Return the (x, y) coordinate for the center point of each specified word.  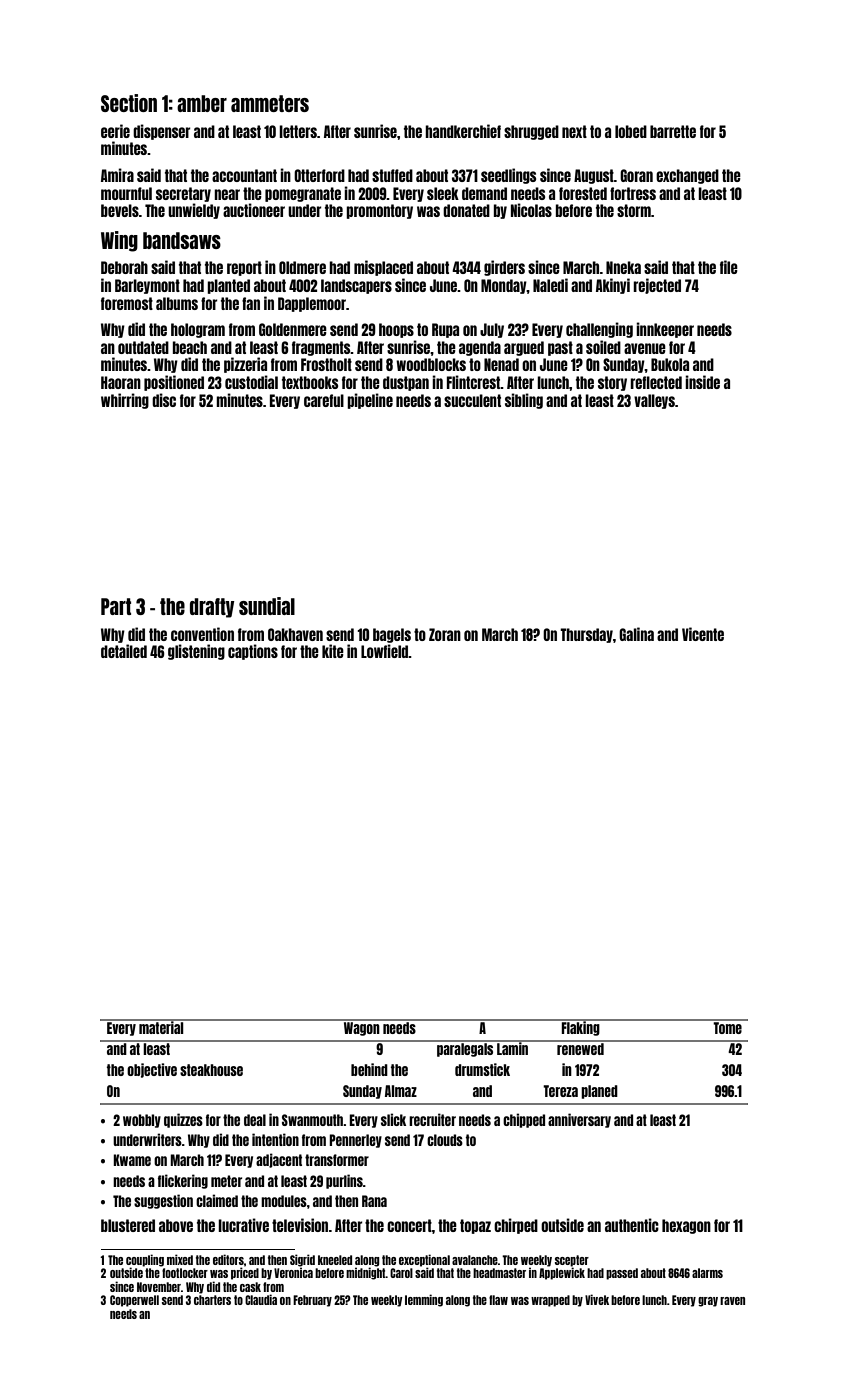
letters (298, 131)
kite (333, 651)
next (574, 131)
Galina (636, 634)
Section (129, 103)
